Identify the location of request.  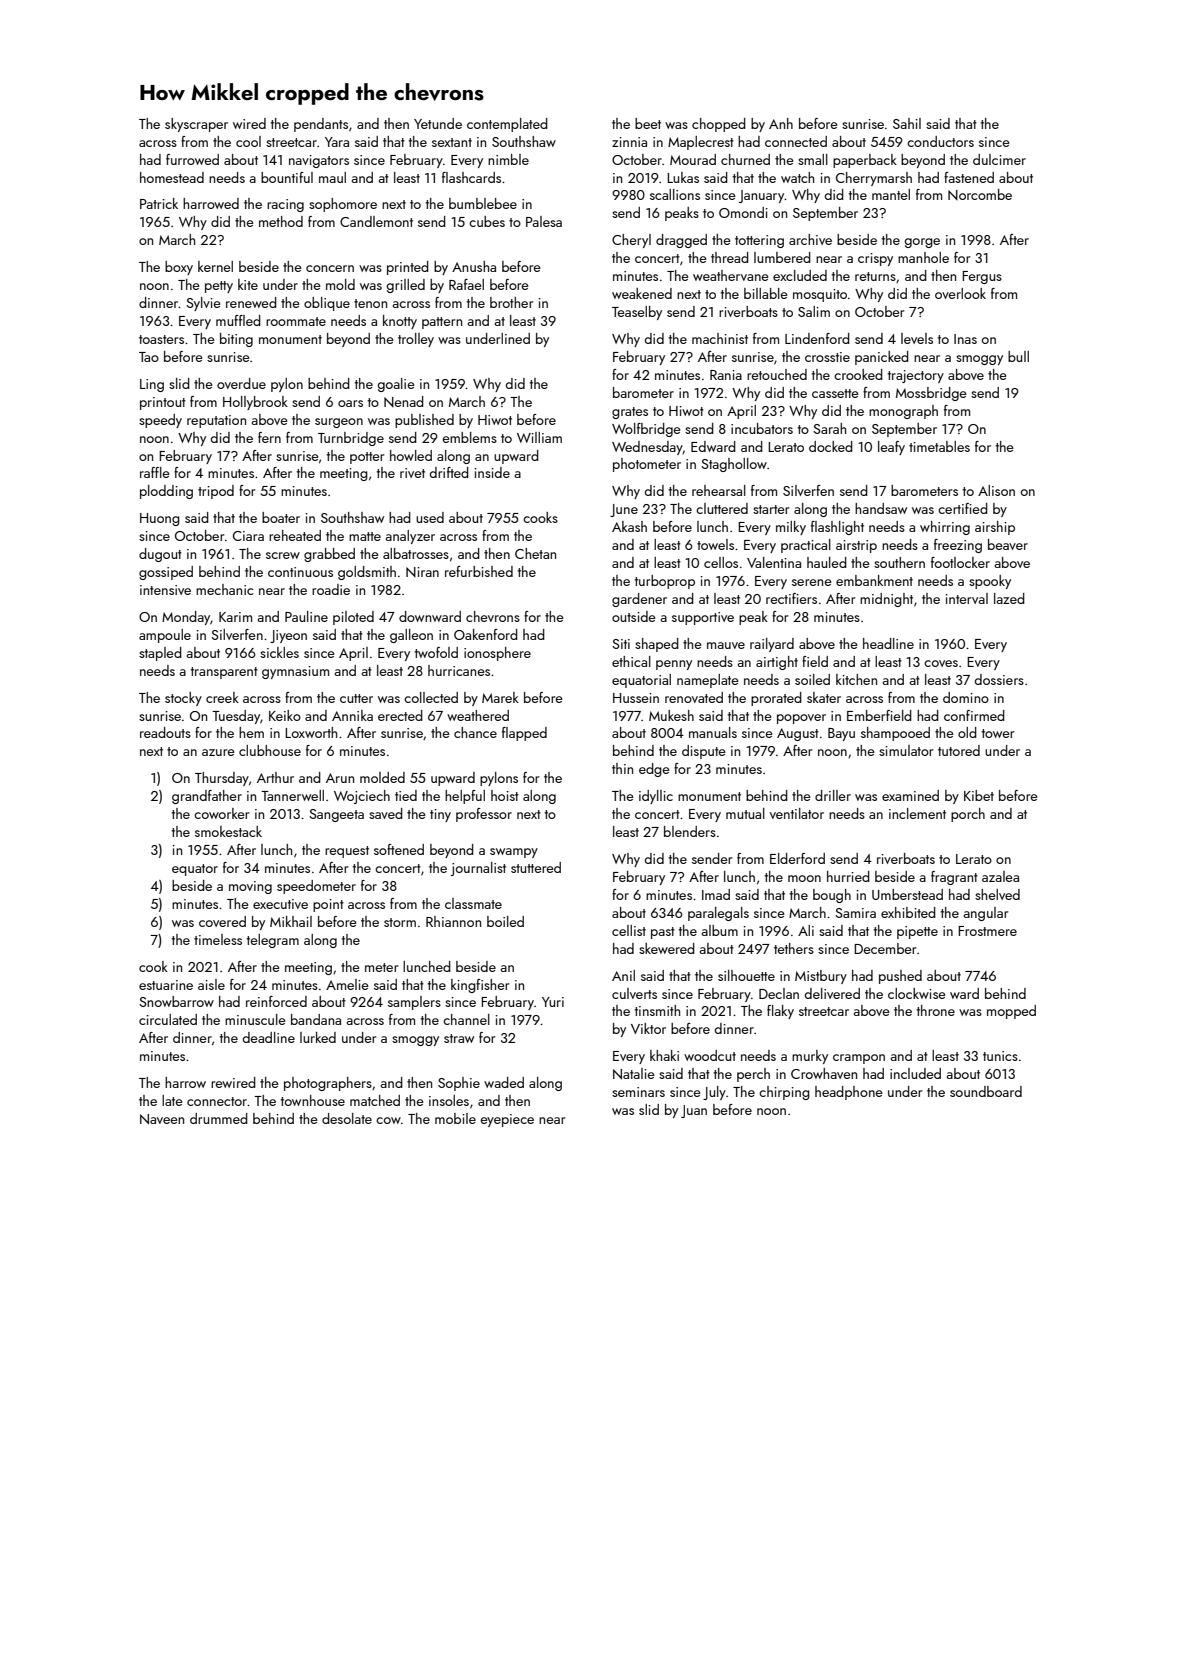
(347, 852).
